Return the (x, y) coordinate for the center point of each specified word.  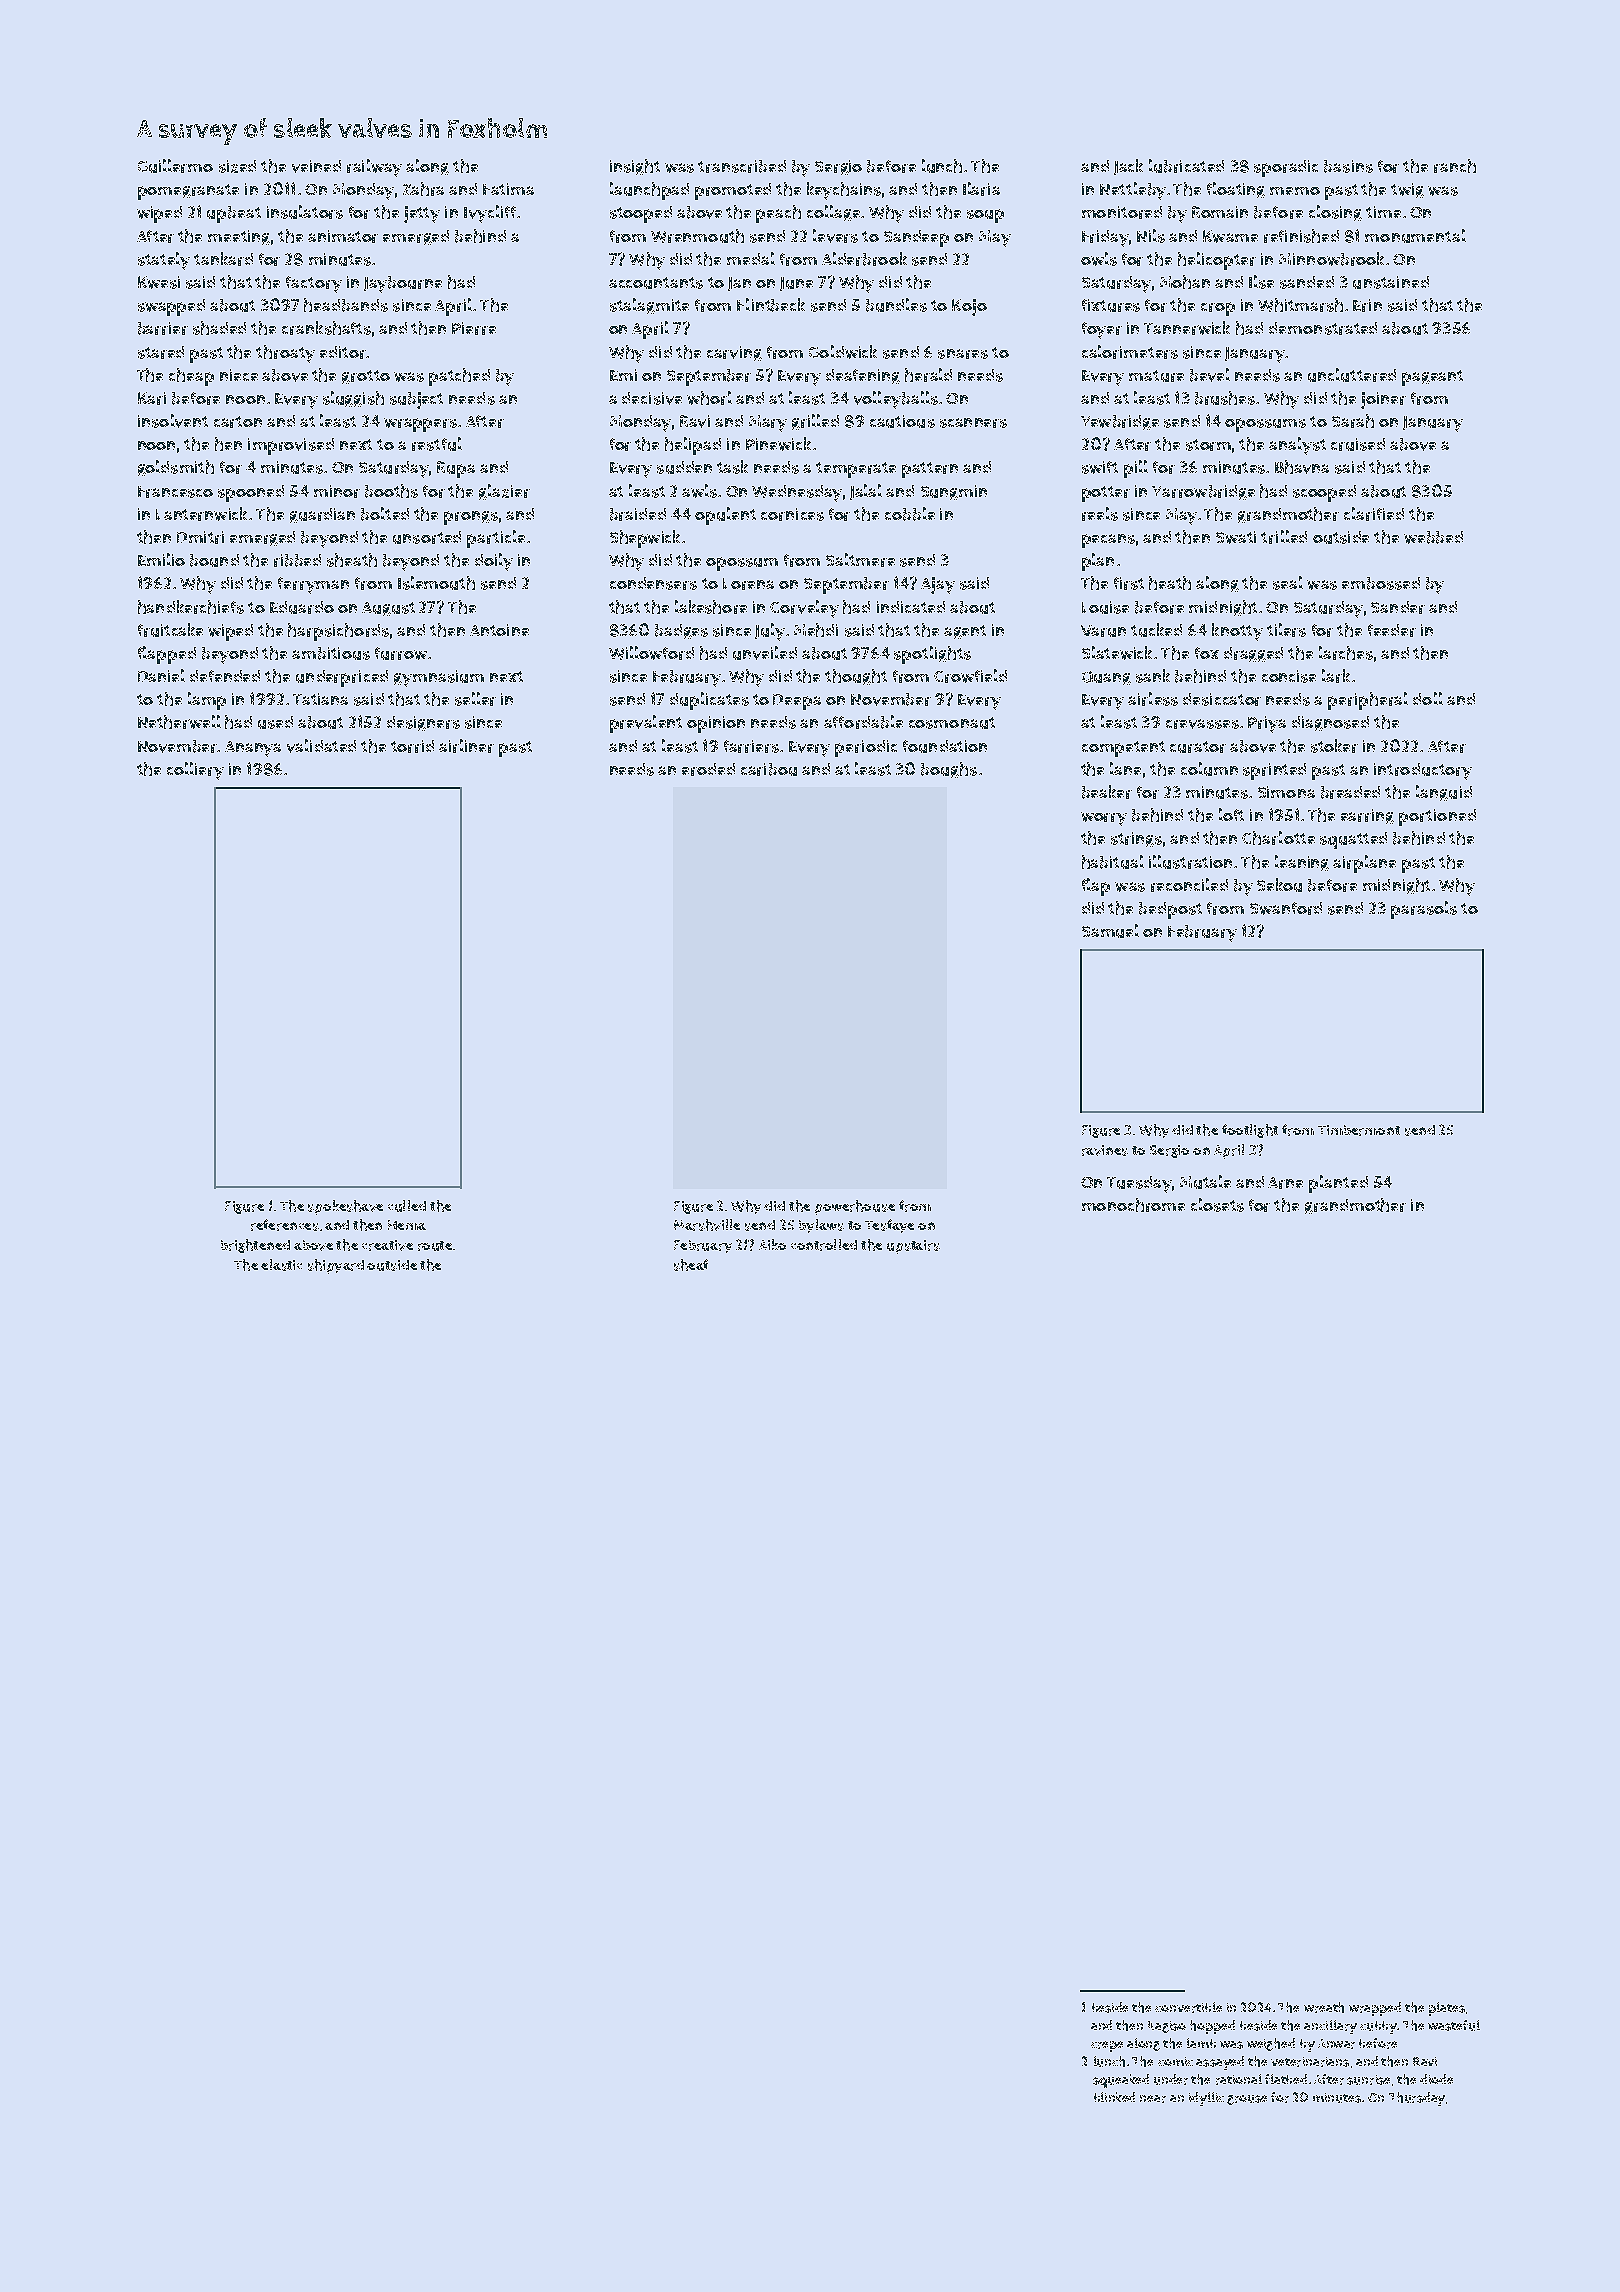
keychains (844, 191)
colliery (195, 771)
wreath (1324, 2007)
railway (374, 168)
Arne (1285, 1183)
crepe (1107, 2046)
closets (1217, 1205)
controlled (824, 1245)
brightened (255, 1246)
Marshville (707, 1225)
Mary (768, 423)
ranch (1455, 166)
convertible (1188, 2007)
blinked (1114, 2097)
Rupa (456, 469)
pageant (1432, 378)
